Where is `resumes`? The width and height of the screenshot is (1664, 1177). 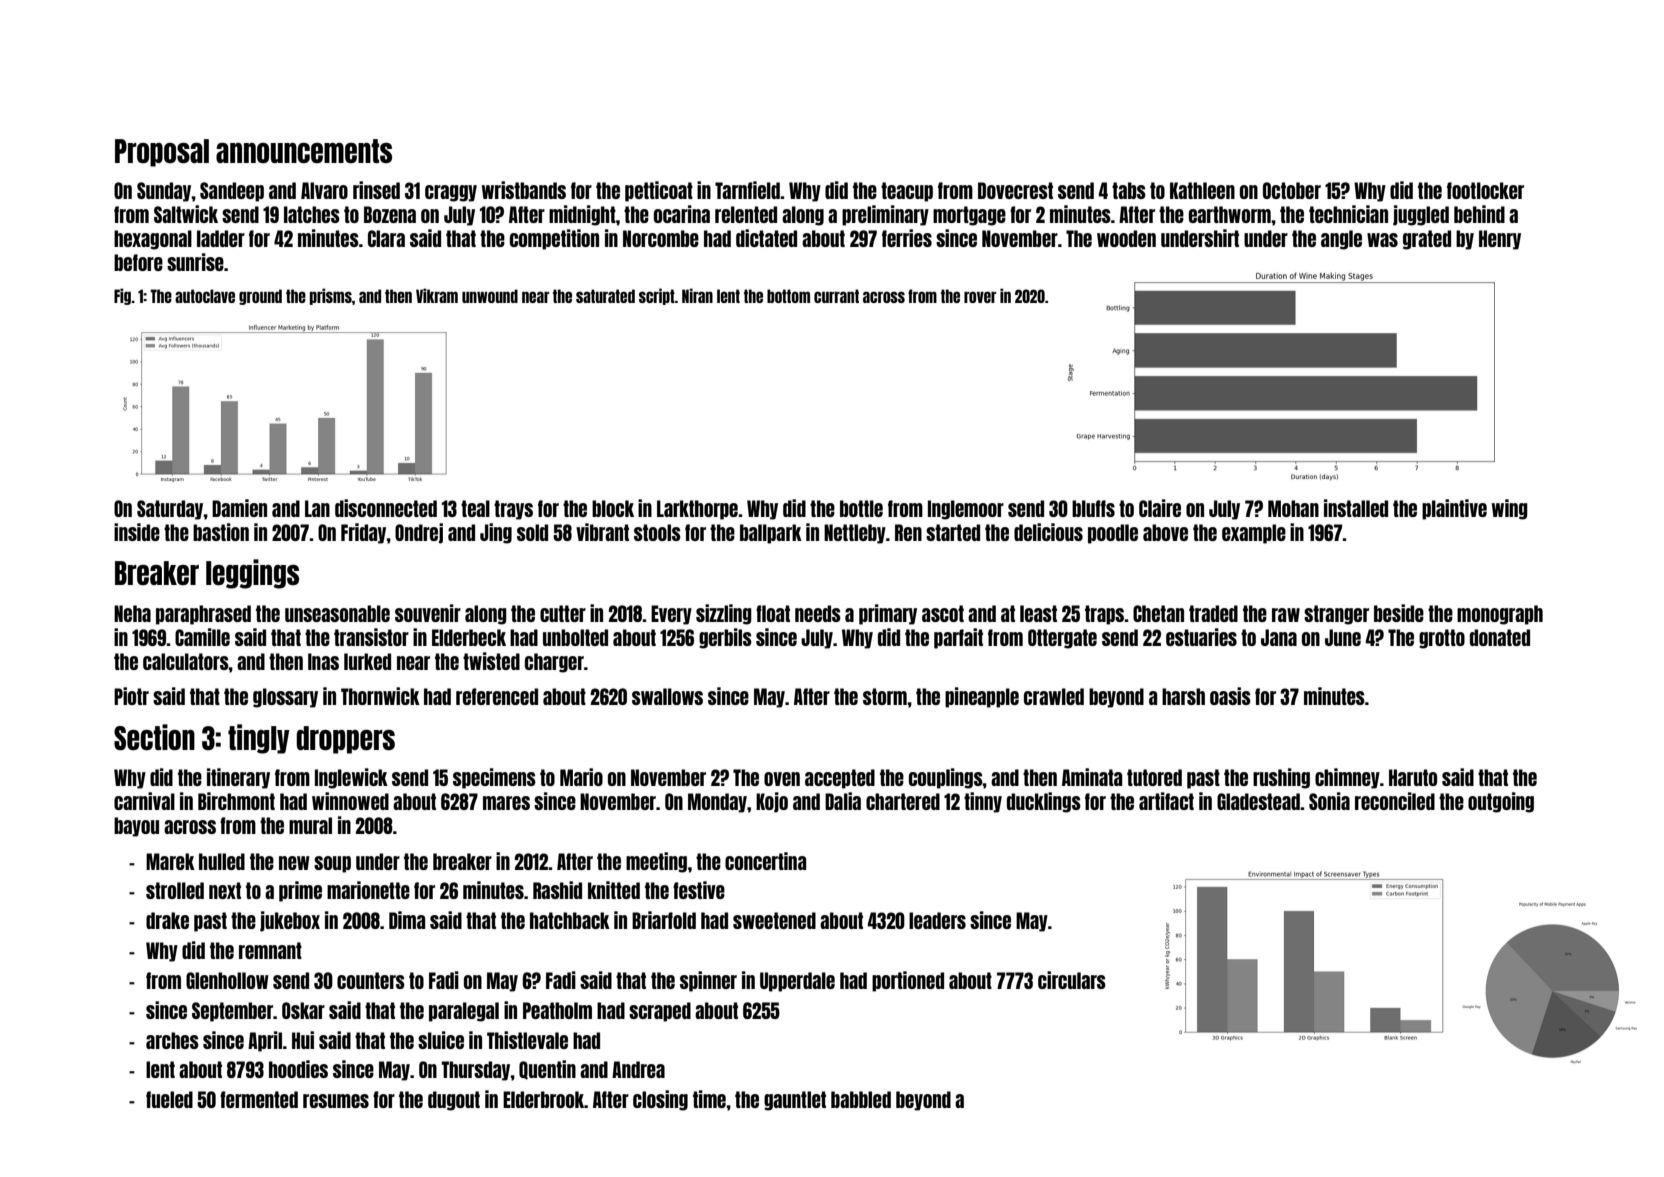 resumes is located at coordinates (336, 1101).
